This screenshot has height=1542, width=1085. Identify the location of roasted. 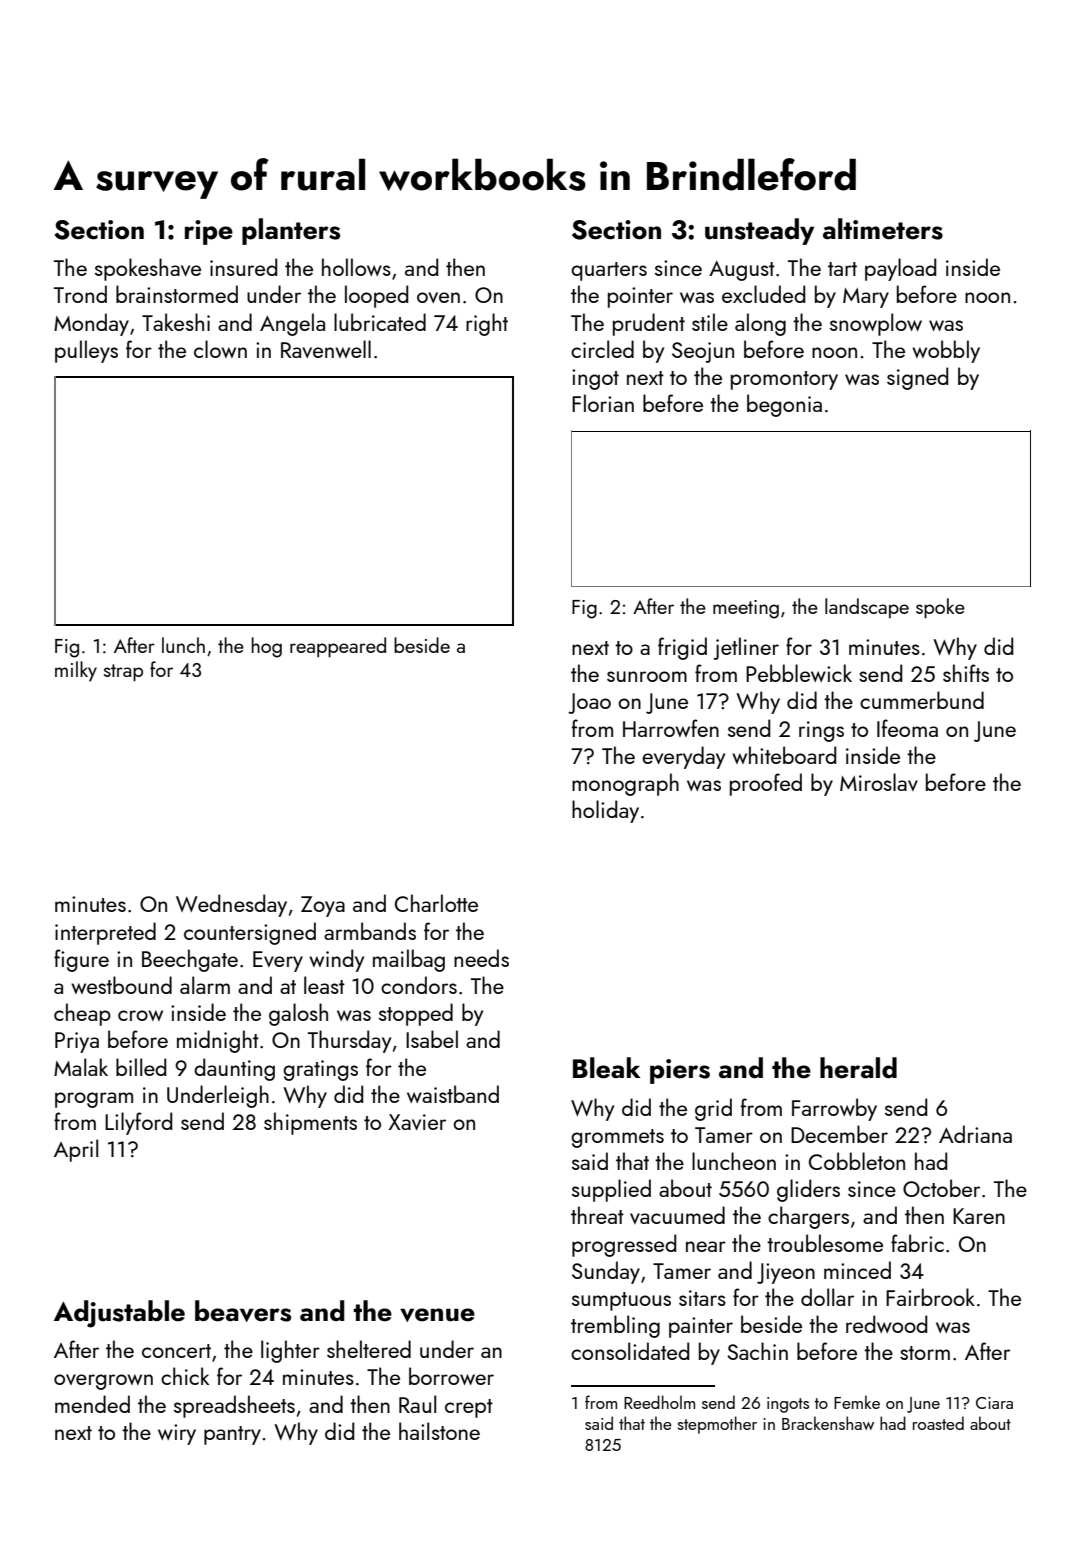
(938, 1423).
